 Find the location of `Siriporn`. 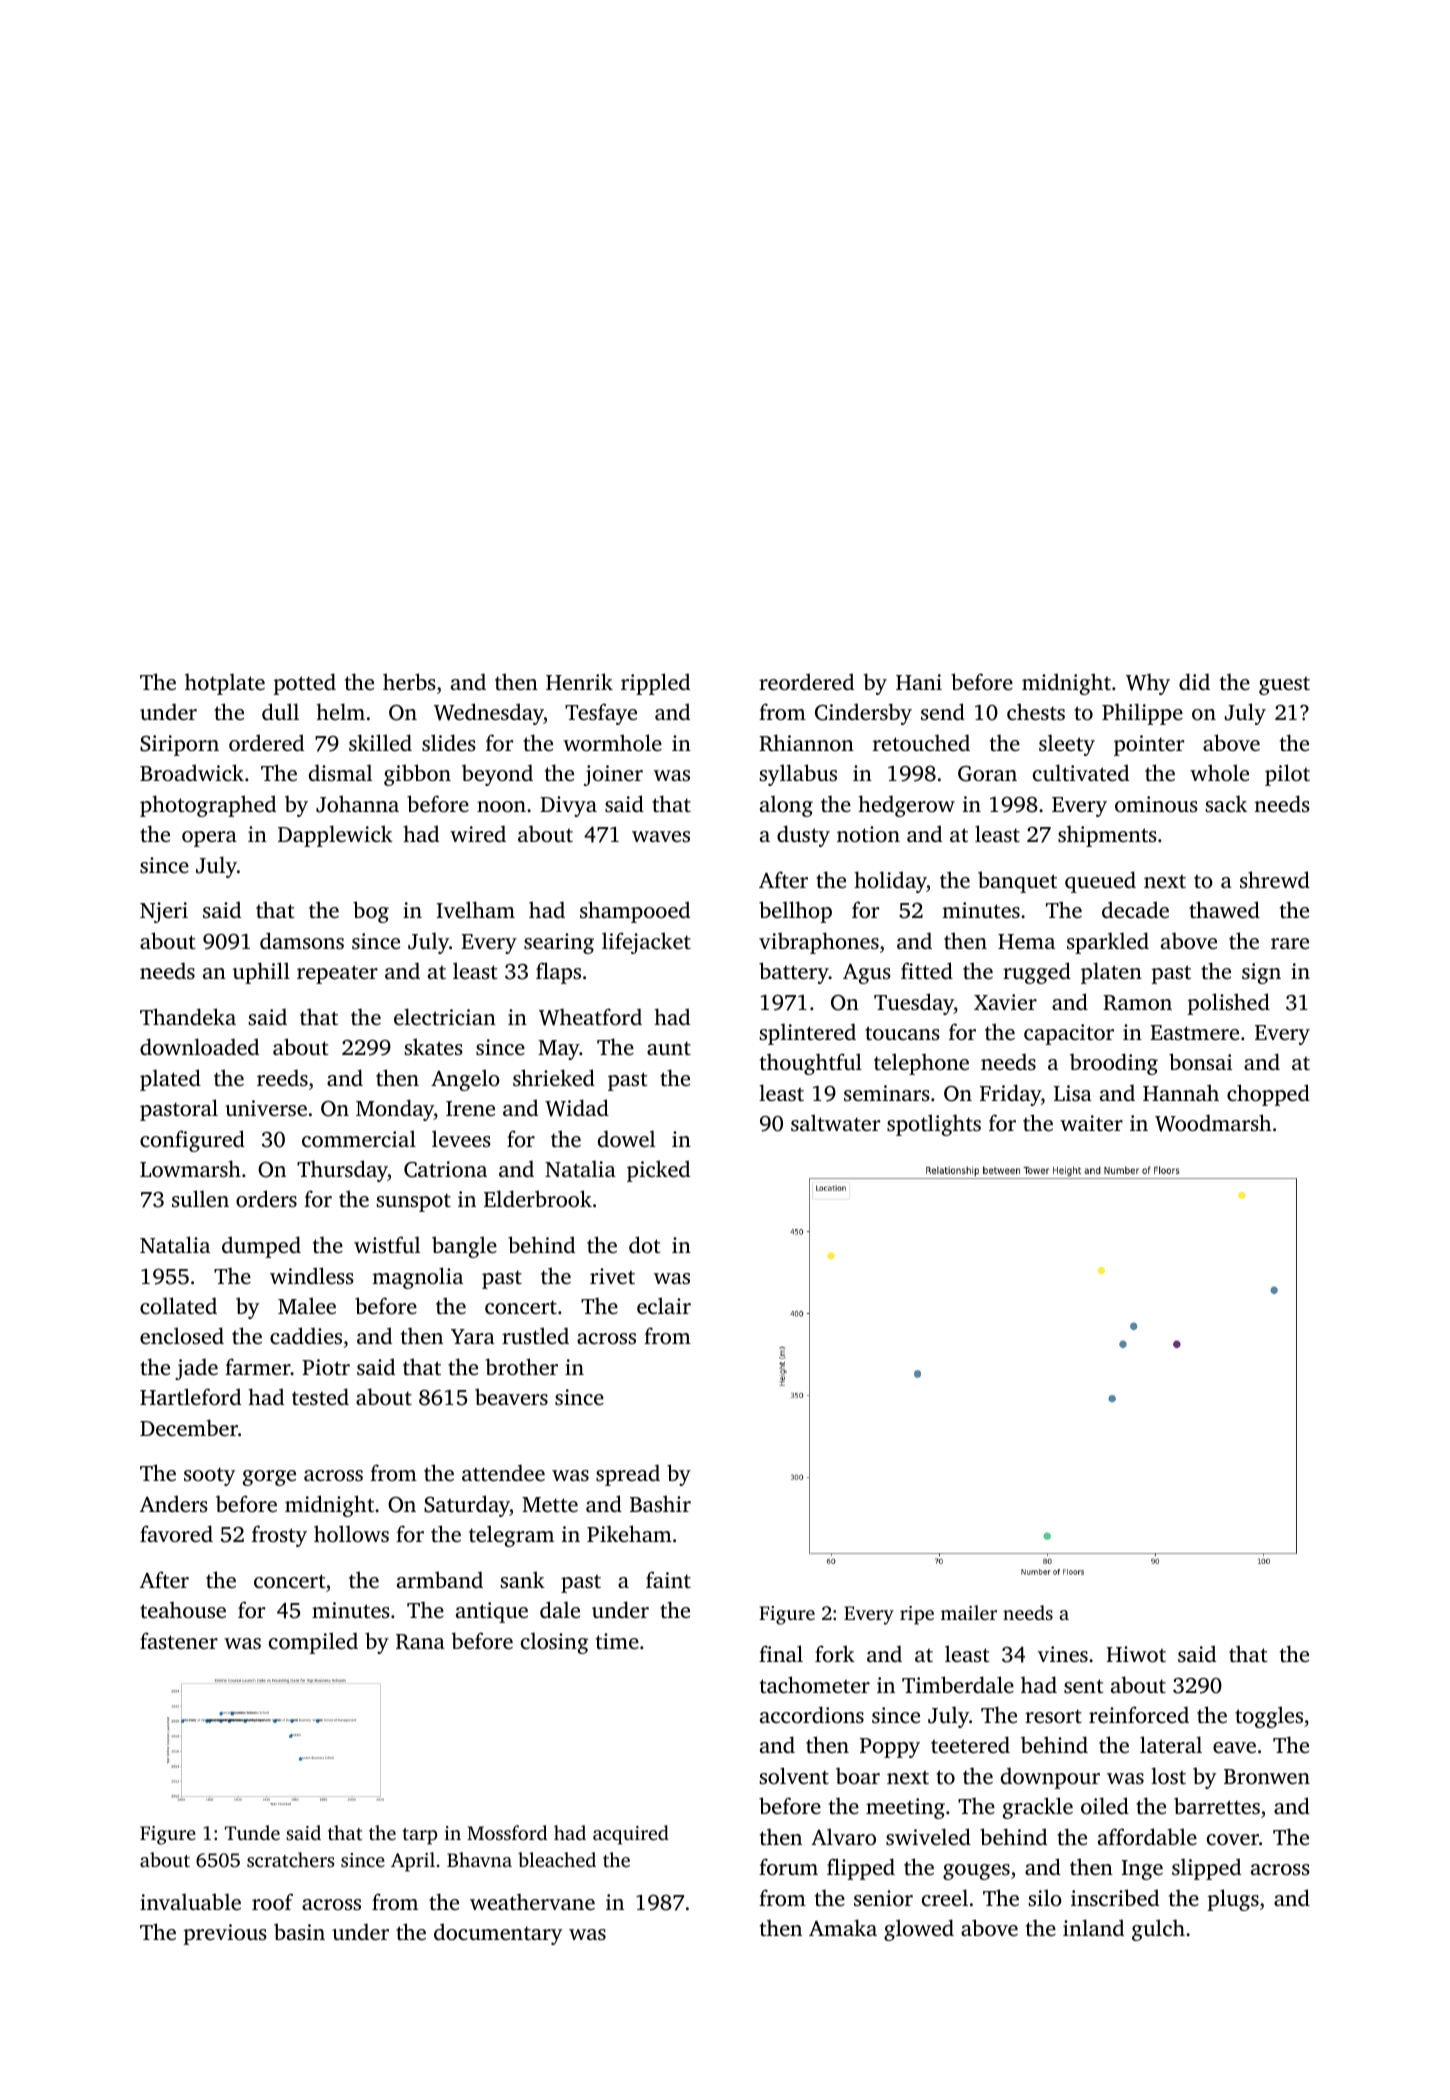

Siriporn is located at coordinates (179, 745).
